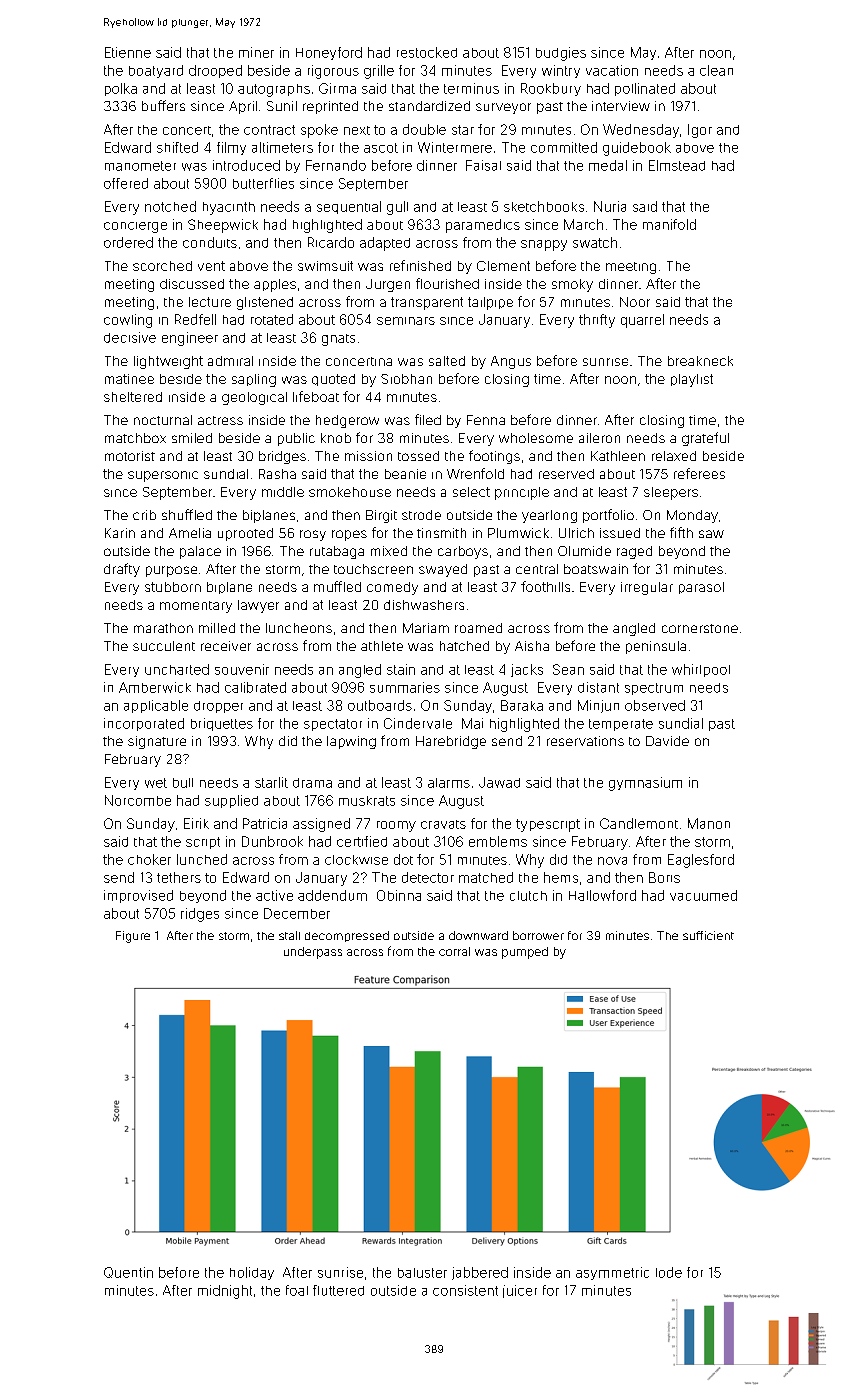 The width and height of the screenshot is (849, 1400). I want to click on active, so click(274, 895).
